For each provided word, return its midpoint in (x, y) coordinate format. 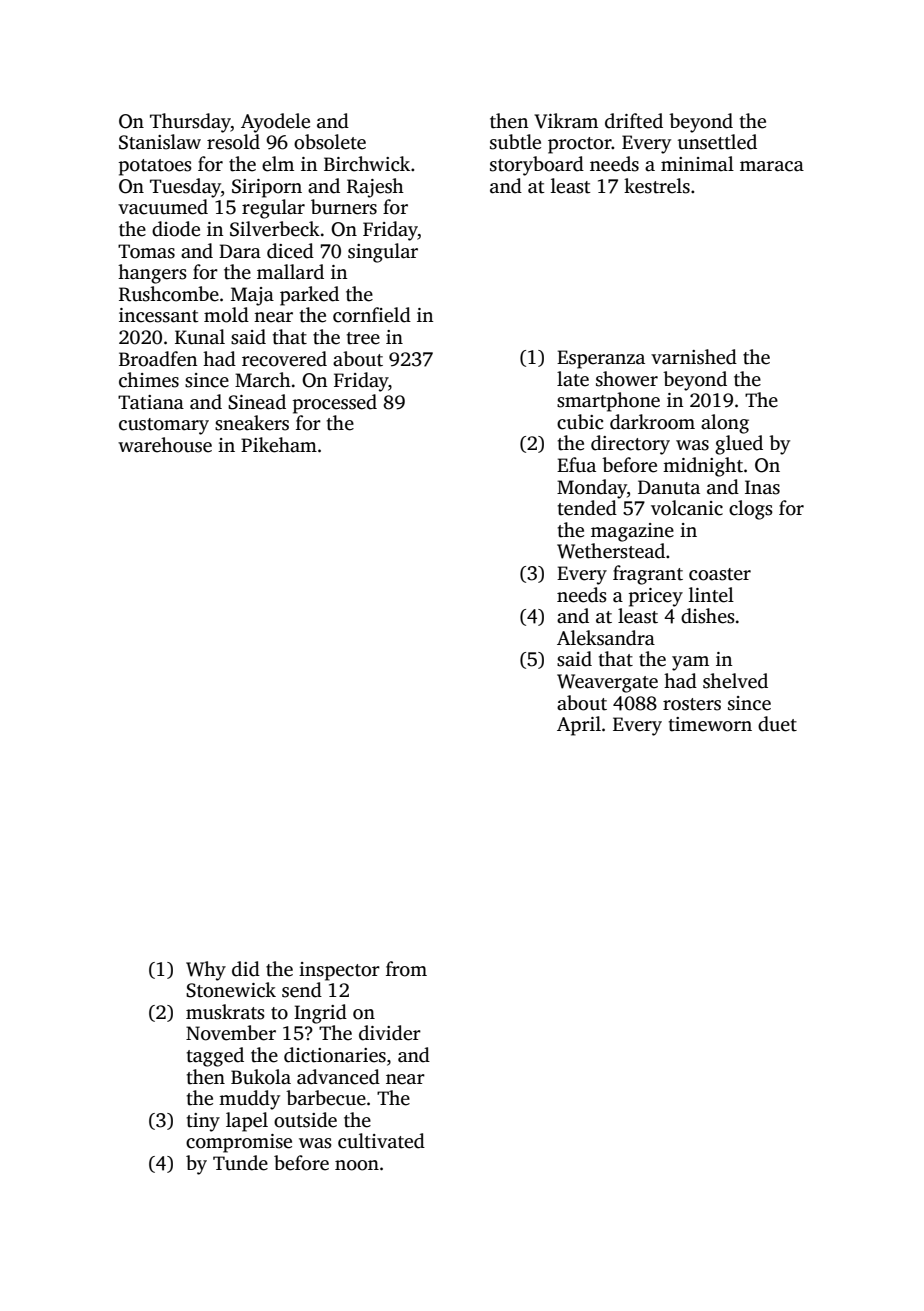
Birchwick (367, 164)
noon (357, 1165)
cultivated (381, 1141)
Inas (762, 487)
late (573, 379)
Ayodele (275, 123)
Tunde (240, 1163)
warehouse (165, 445)
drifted (634, 121)
